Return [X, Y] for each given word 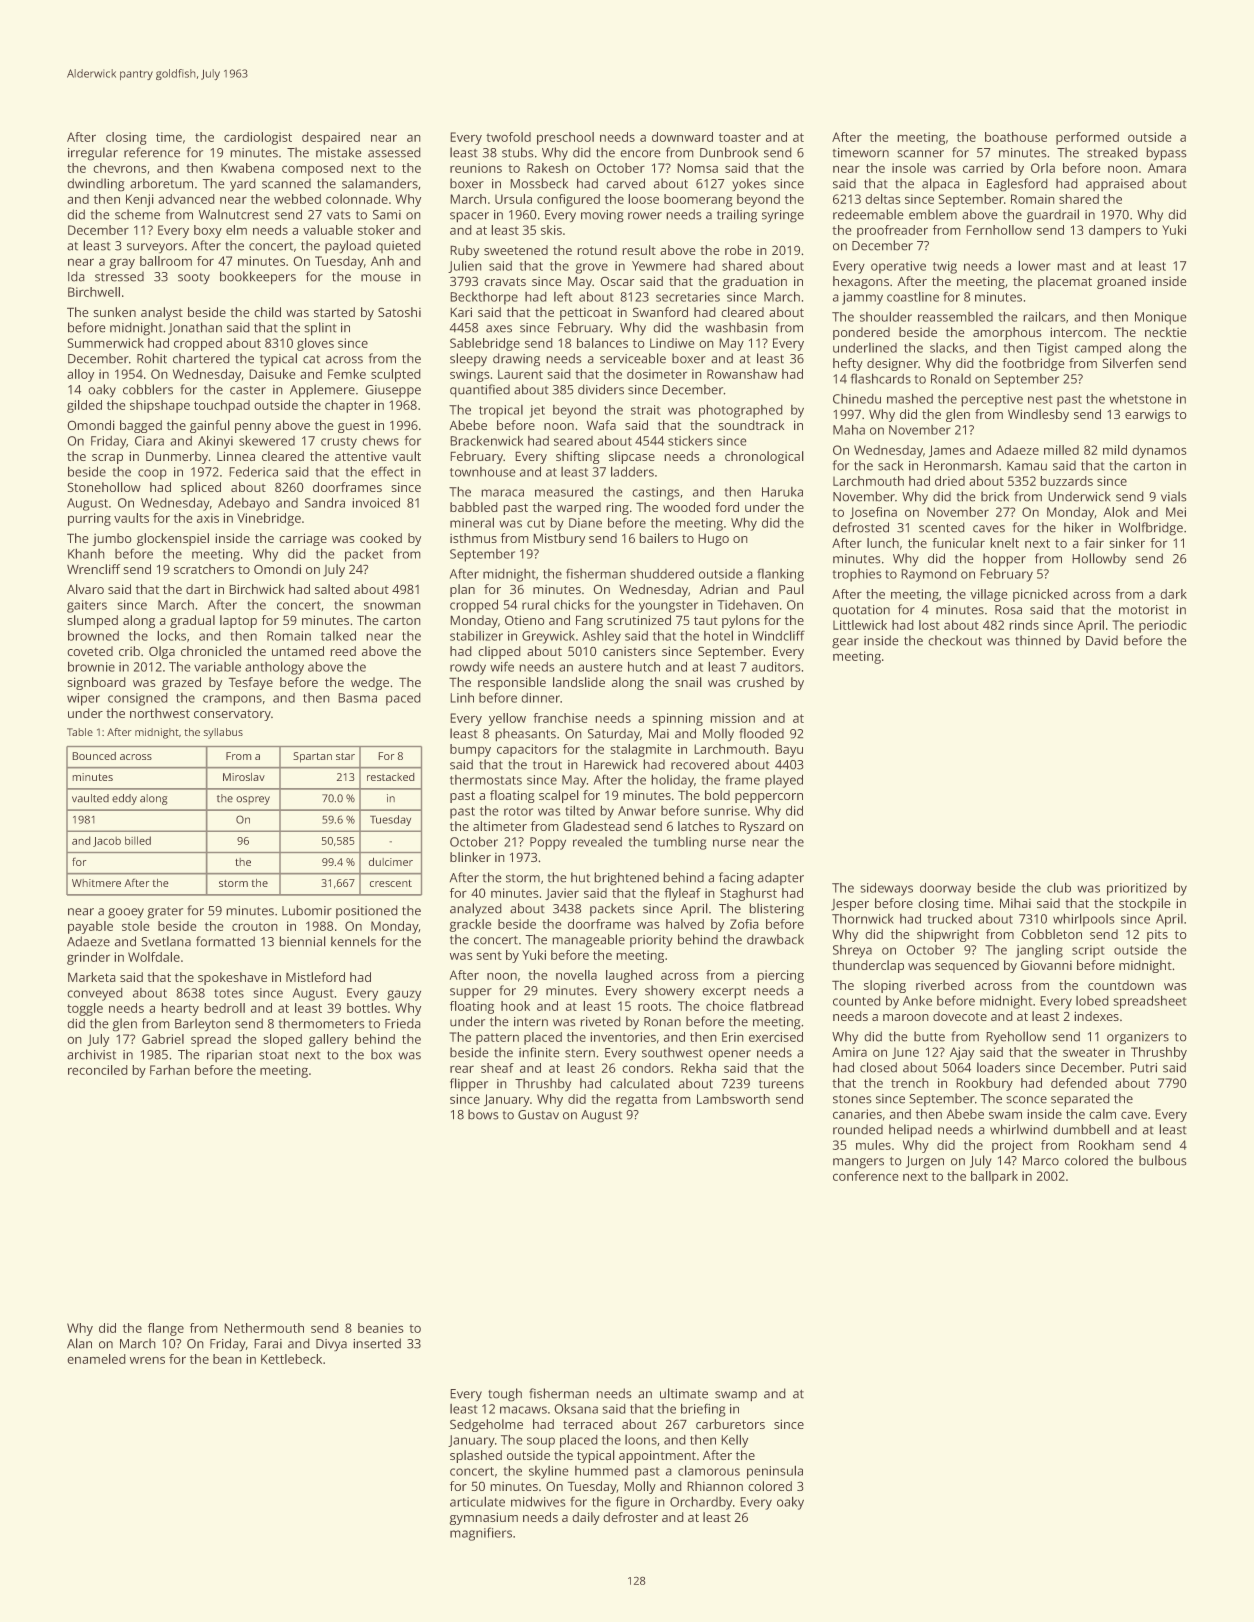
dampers [1115, 231]
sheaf [497, 1068]
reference [152, 152]
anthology [274, 668]
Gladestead [596, 826]
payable [90, 927]
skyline [548, 1472]
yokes [749, 184]
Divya [331, 1345]
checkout [955, 640]
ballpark [994, 1177]
